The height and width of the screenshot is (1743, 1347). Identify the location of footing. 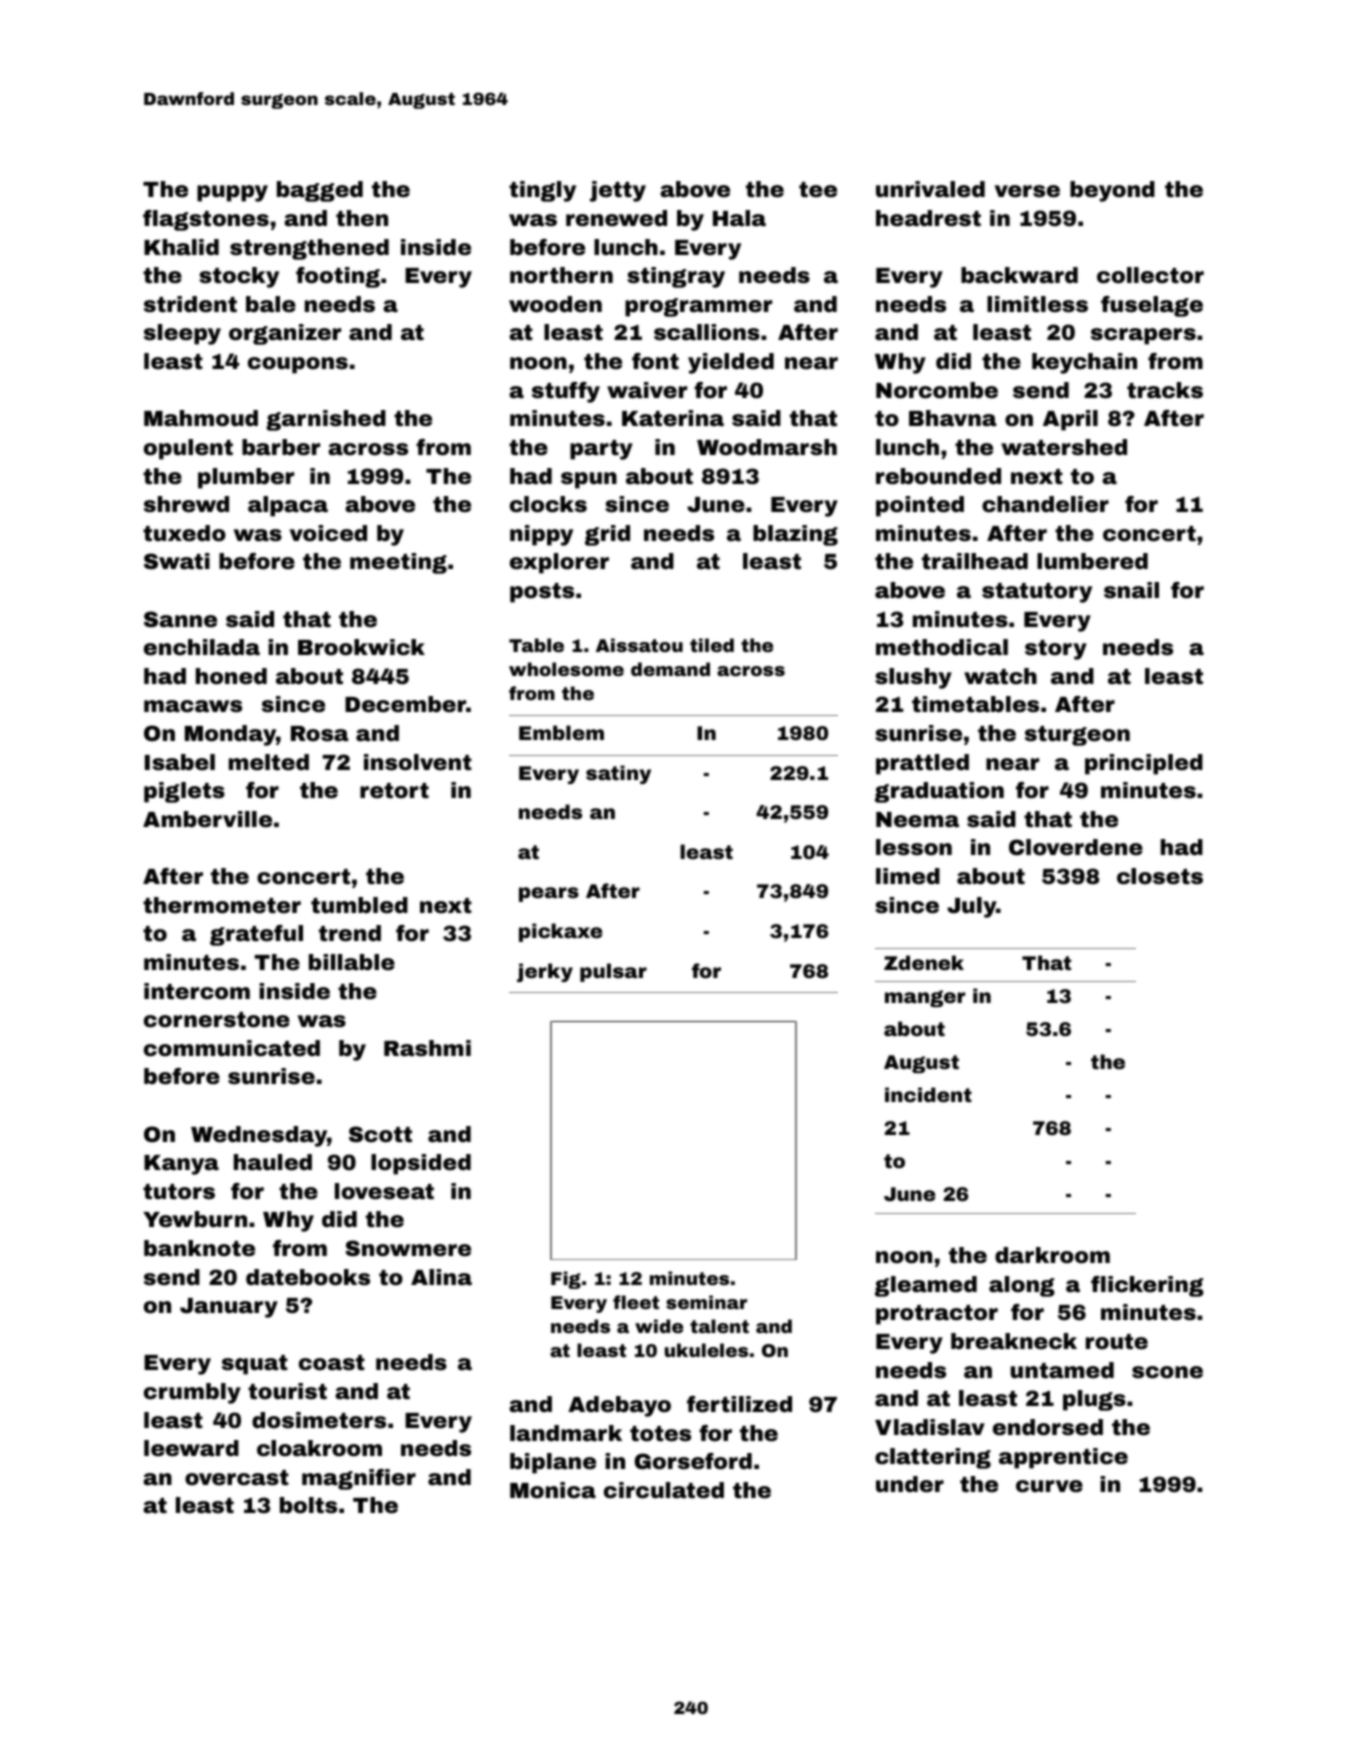
(338, 277).
